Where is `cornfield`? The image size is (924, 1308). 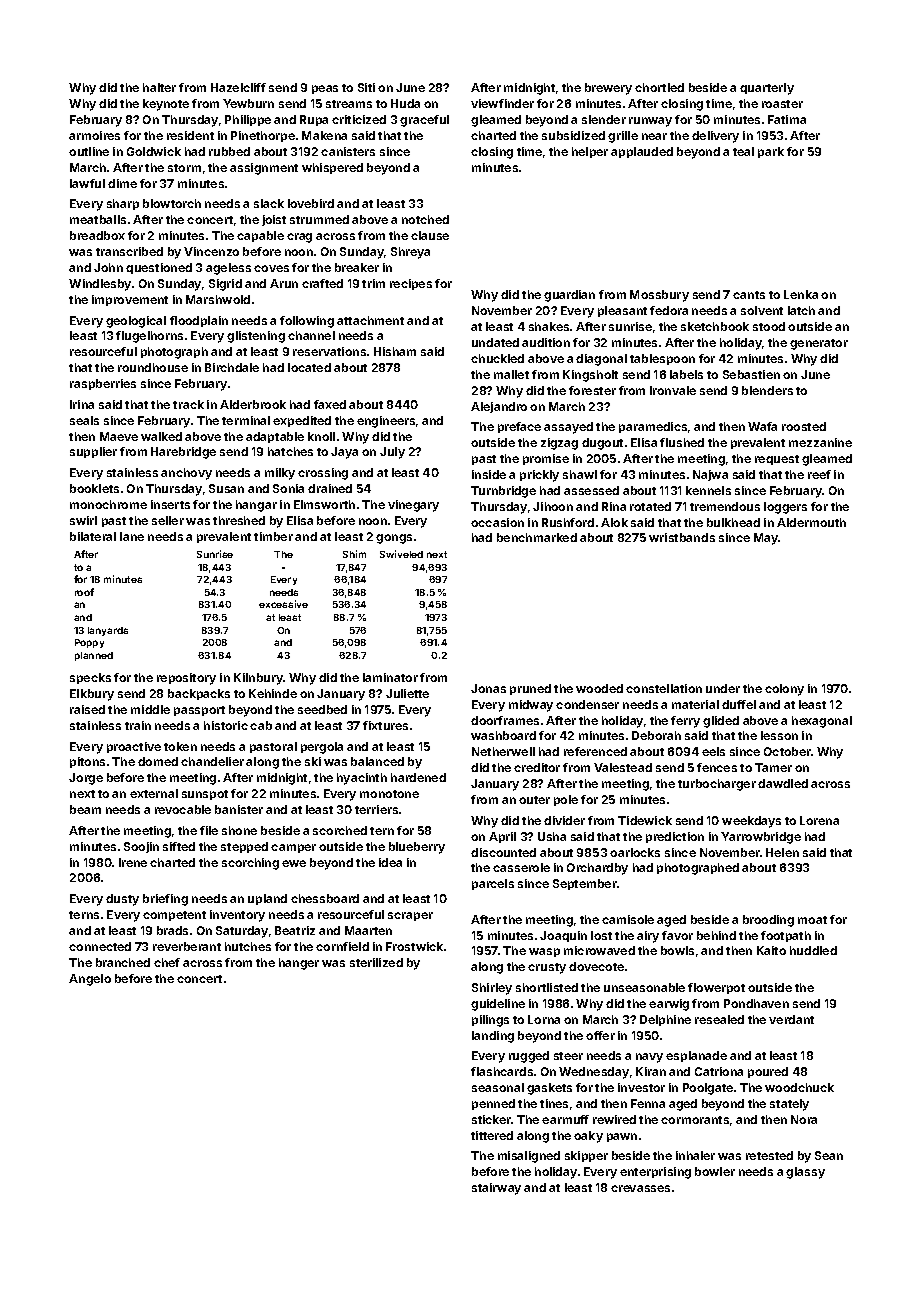
cornfield is located at coordinates (342, 946).
